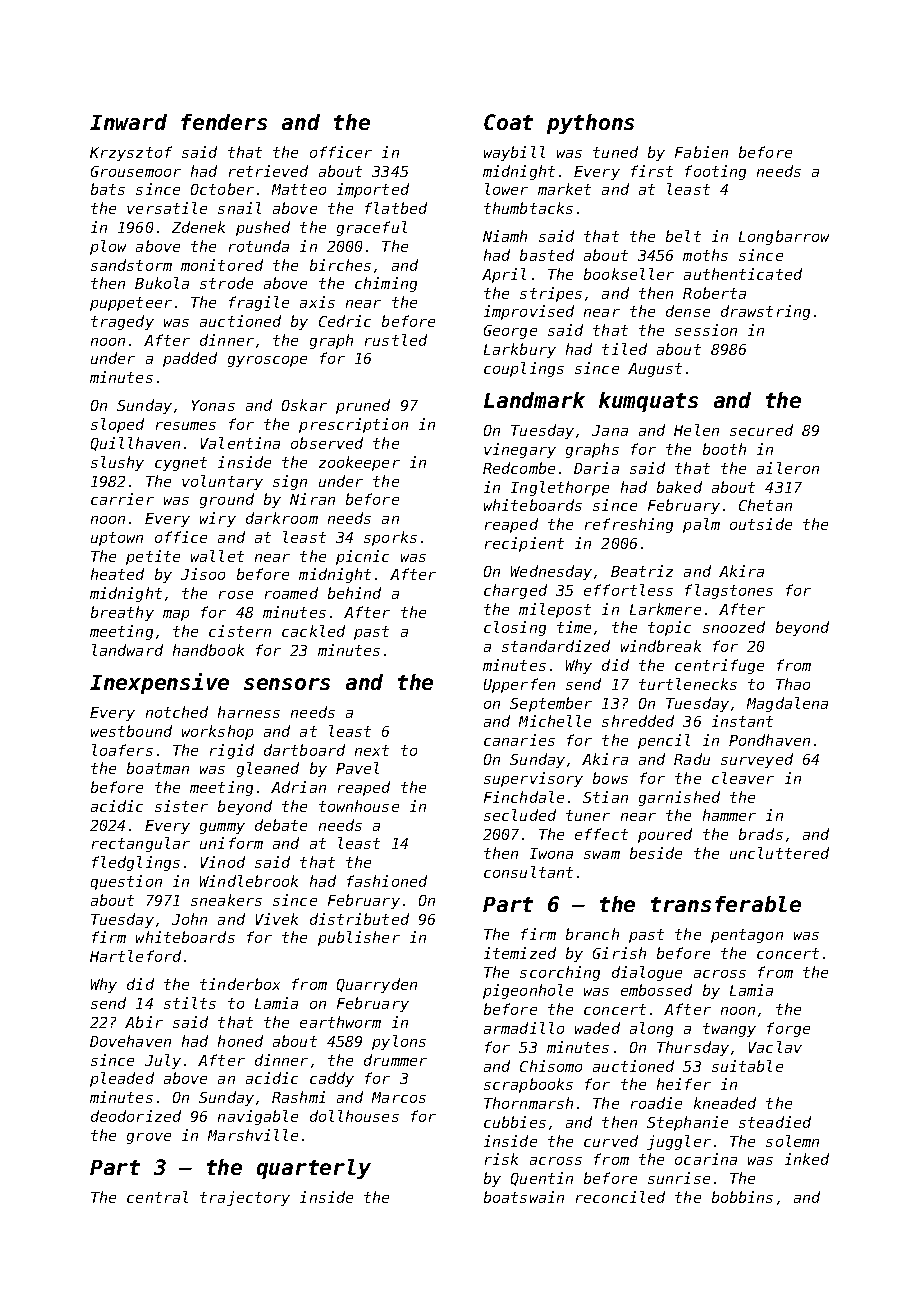 The height and width of the page is (1308, 924). Describe the element at coordinates (362, 557) in the page. I see `picnic` at that location.
